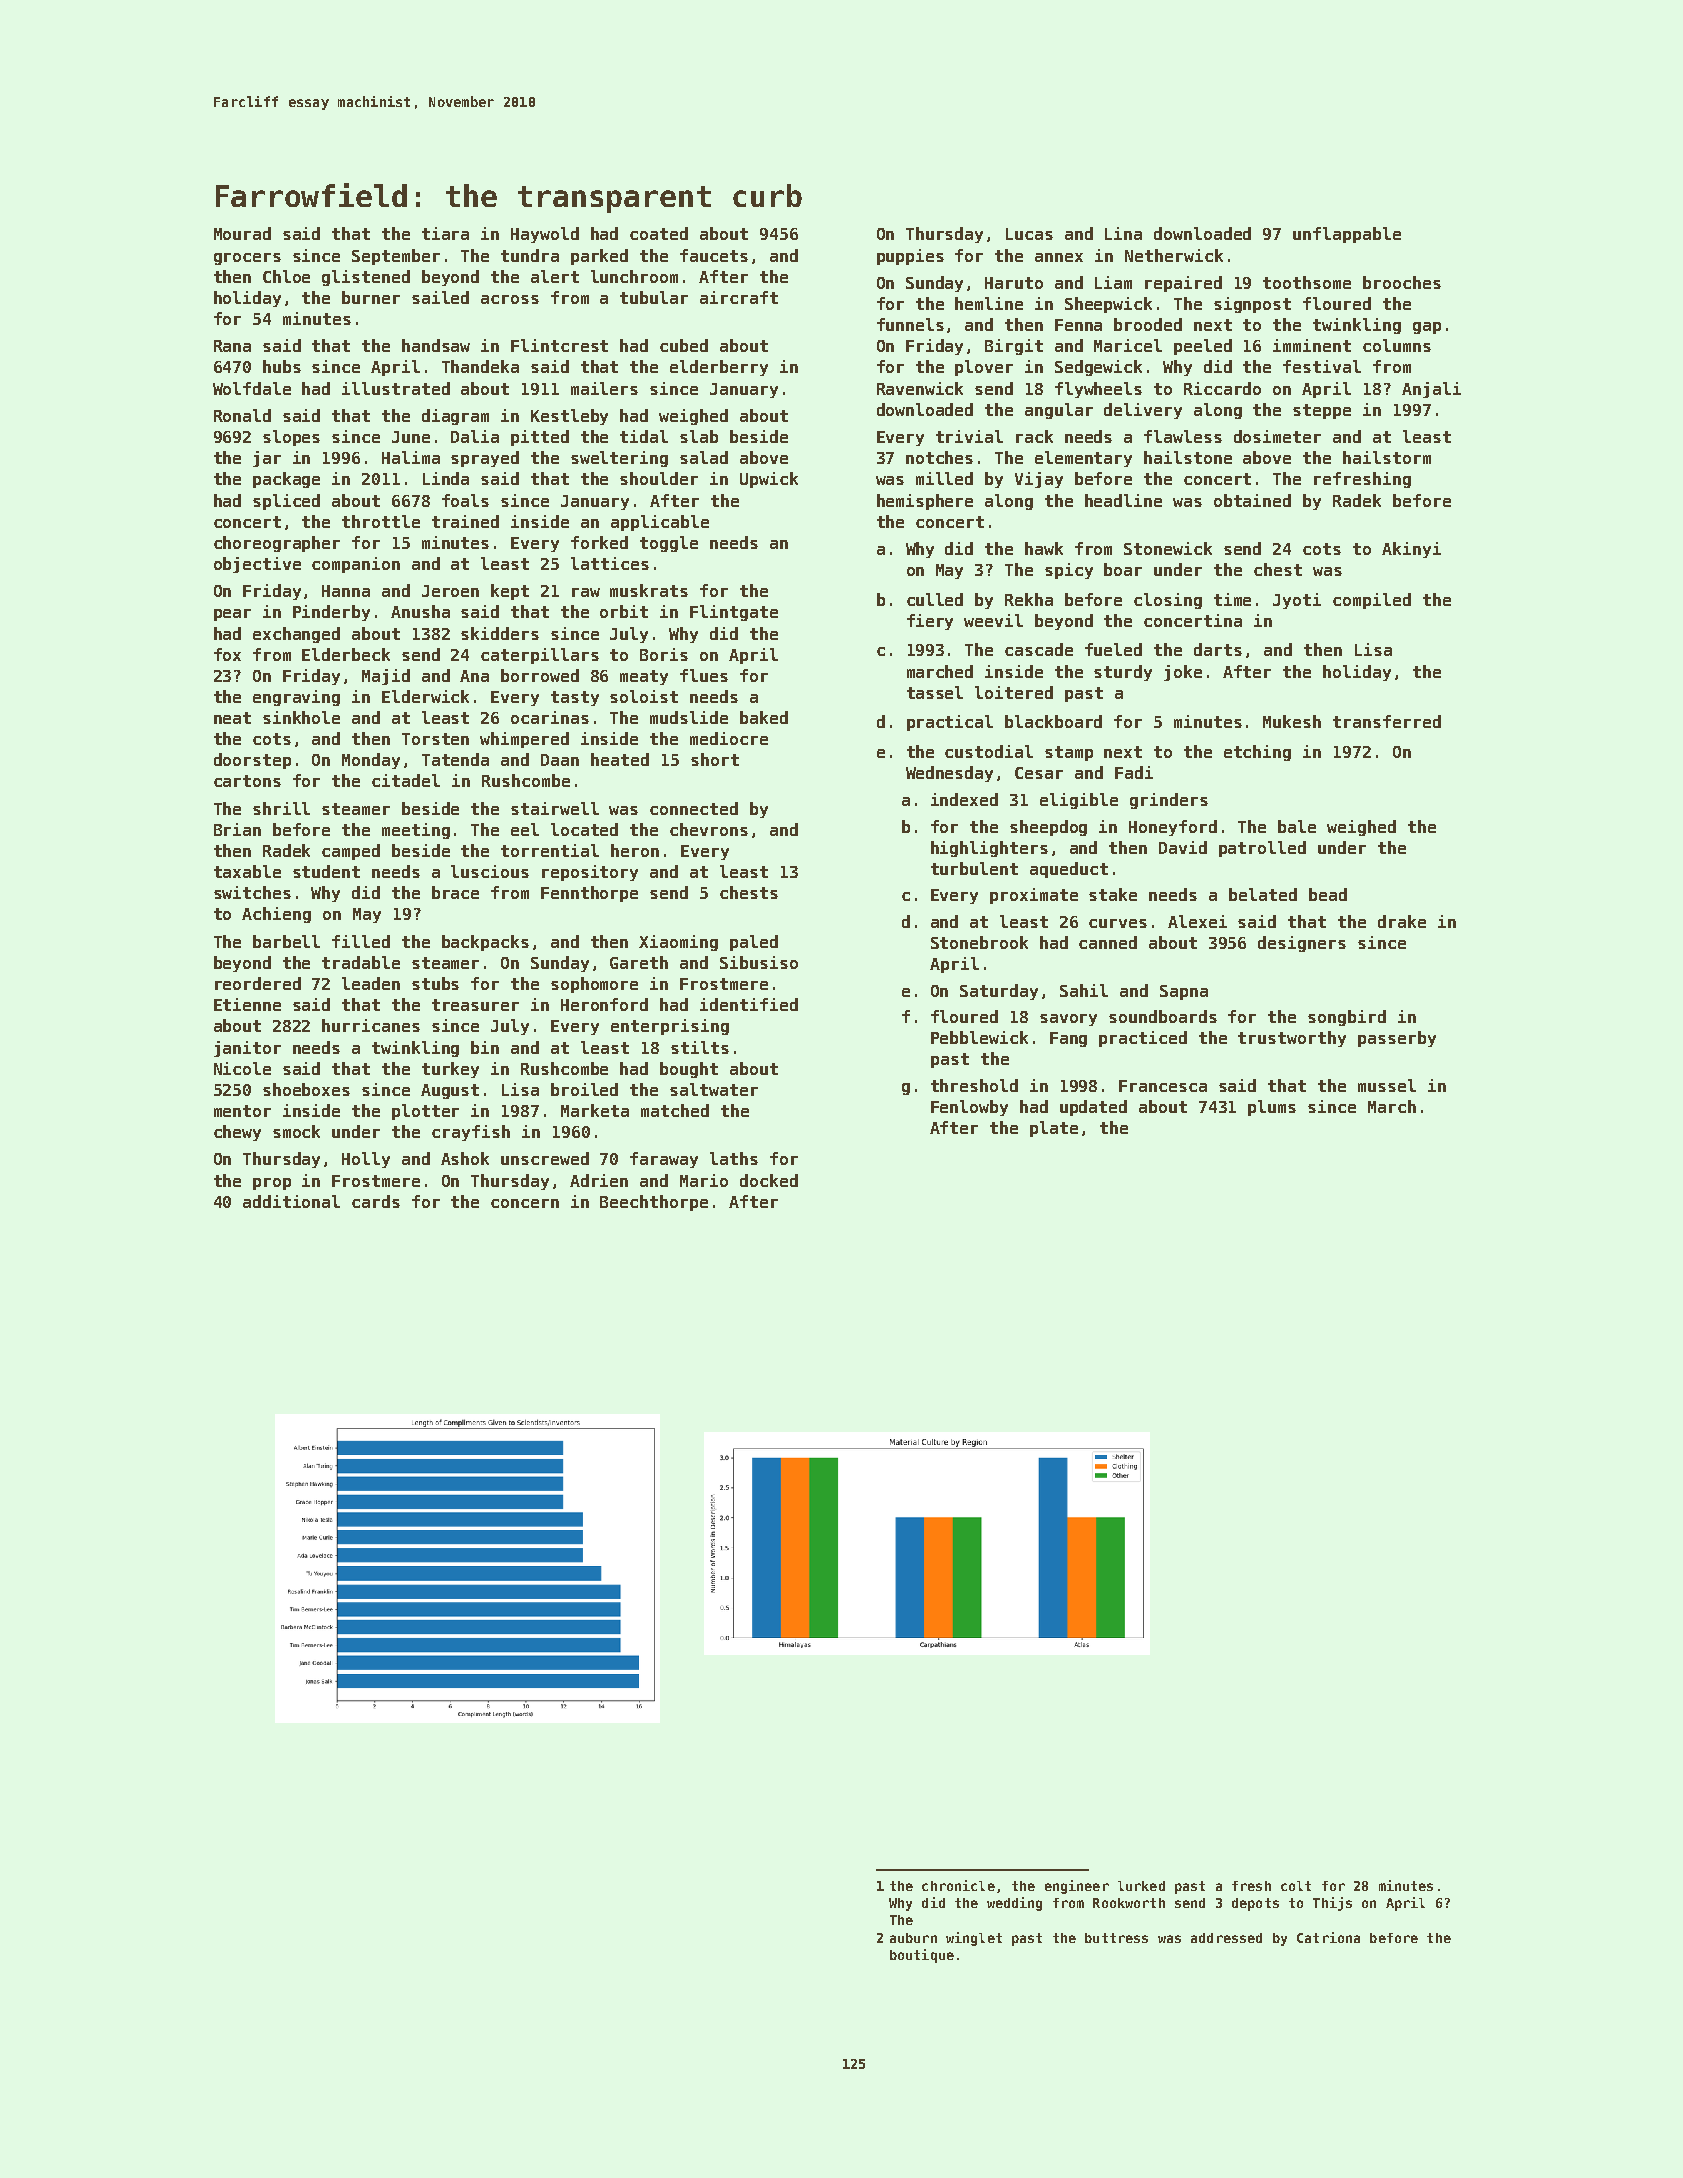  What do you see at coordinates (1347, 235) in the document?
I see `unflappable` at bounding box center [1347, 235].
